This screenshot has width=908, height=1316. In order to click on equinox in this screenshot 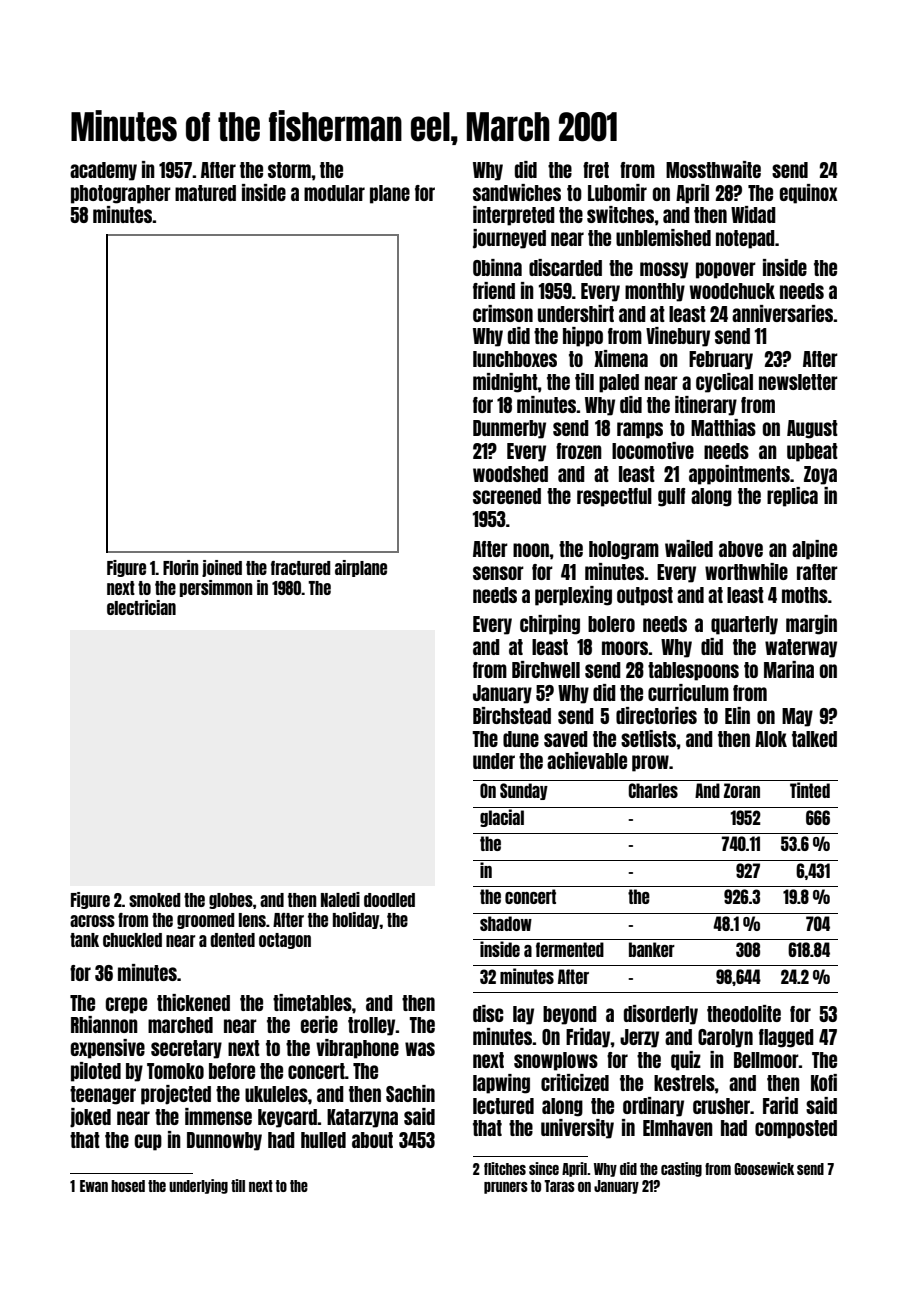, I will do `click(808, 194)`.
